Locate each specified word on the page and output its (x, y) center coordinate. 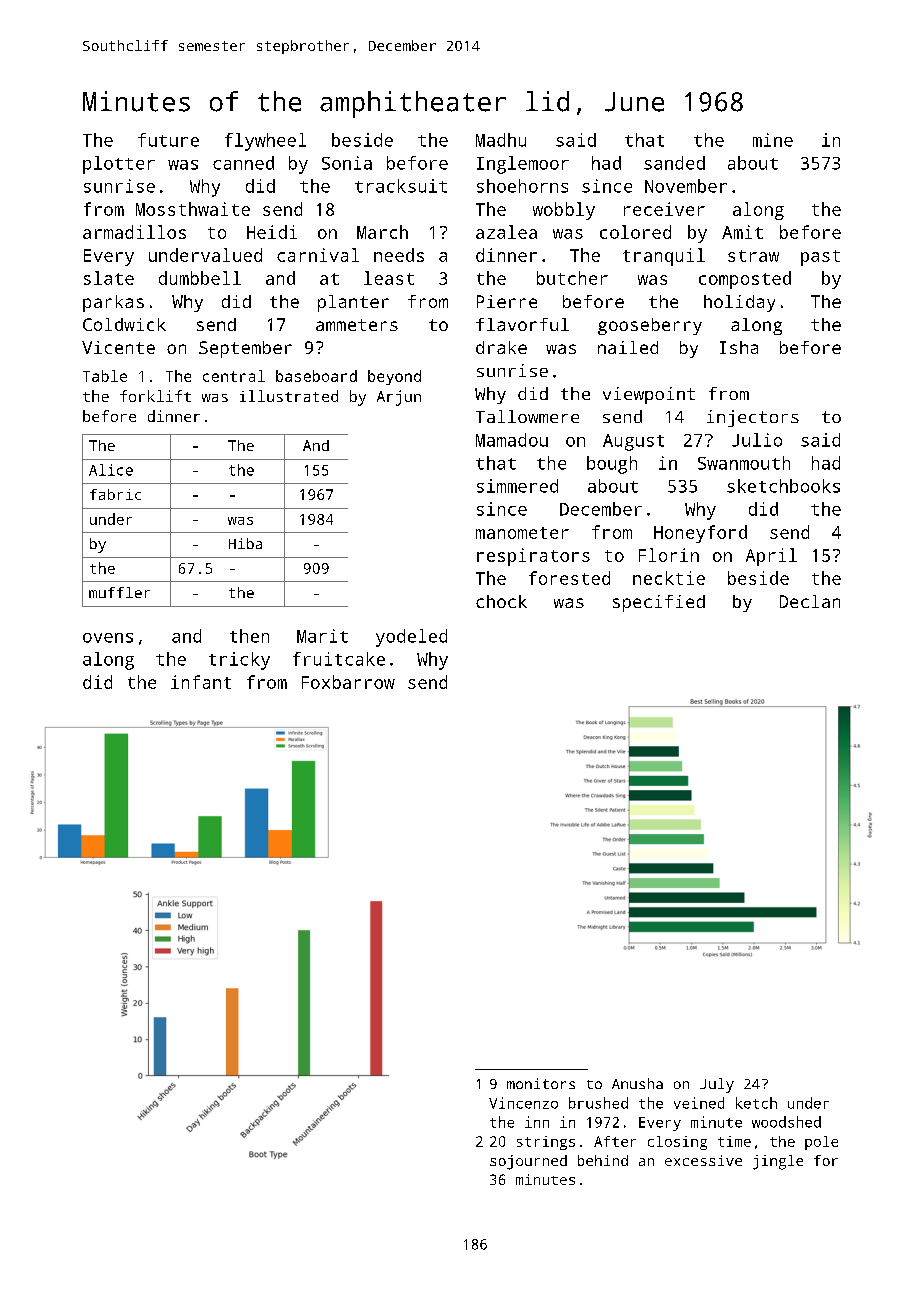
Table (105, 376)
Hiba (245, 543)
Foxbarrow (348, 682)
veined (699, 1103)
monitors (541, 1083)
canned (243, 163)
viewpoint (649, 395)
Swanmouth (744, 463)
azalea (506, 232)
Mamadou (512, 440)
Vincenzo (523, 1103)
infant (201, 682)
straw (753, 256)
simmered (517, 486)
